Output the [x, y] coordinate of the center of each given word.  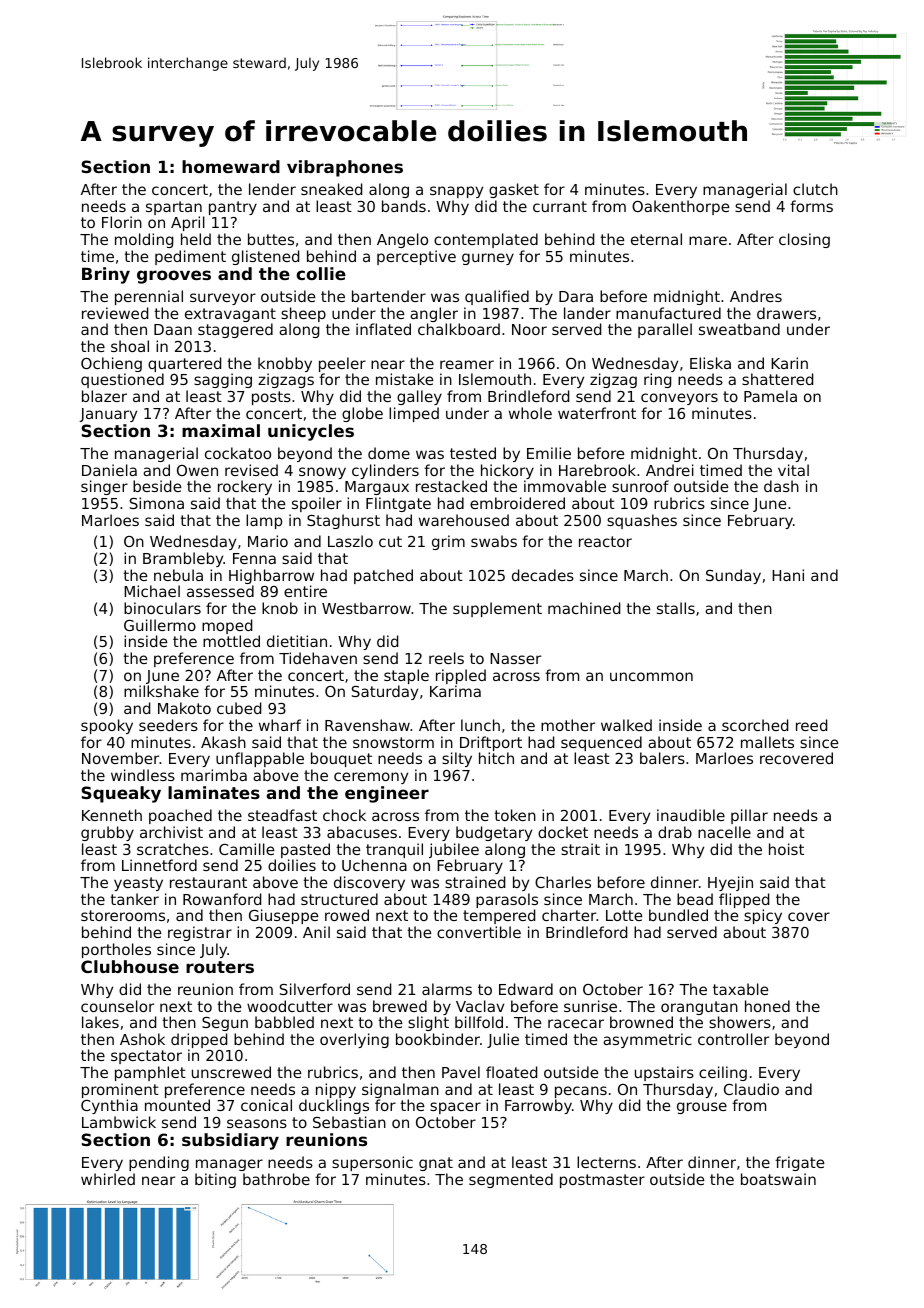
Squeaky [121, 794]
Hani [788, 575]
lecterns [606, 1162]
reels [446, 658]
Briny [106, 275]
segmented [511, 1180]
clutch [815, 189]
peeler [342, 364]
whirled [108, 1179]
